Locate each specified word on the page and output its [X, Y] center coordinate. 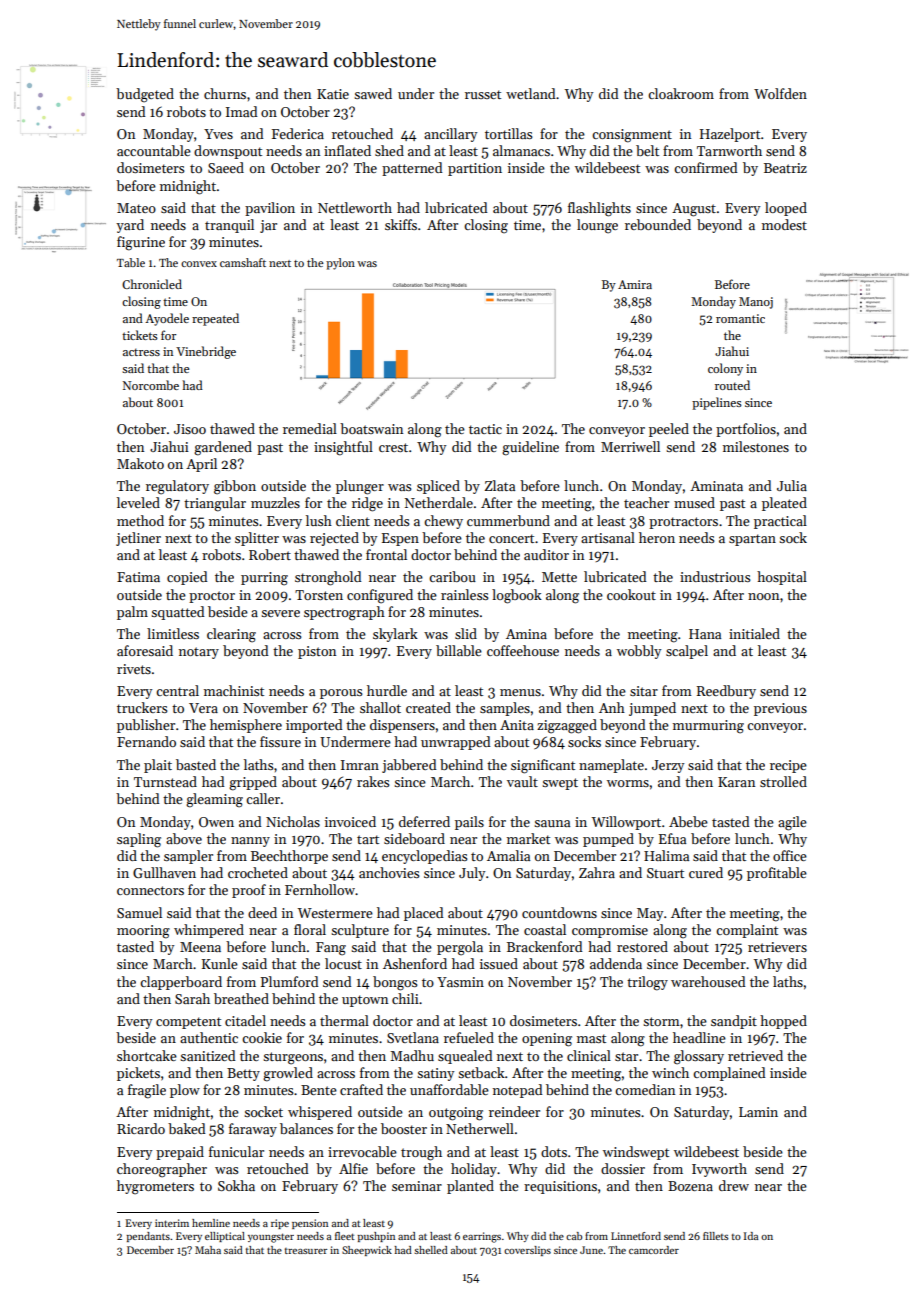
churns [225, 93]
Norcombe [151, 385]
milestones [756, 446]
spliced [438, 487]
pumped [608, 840]
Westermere [335, 913]
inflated [347, 150]
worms [628, 783]
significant [543, 766]
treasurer [306, 1251]
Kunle [220, 963]
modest [784, 224]
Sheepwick [367, 1251]
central [177, 690]
